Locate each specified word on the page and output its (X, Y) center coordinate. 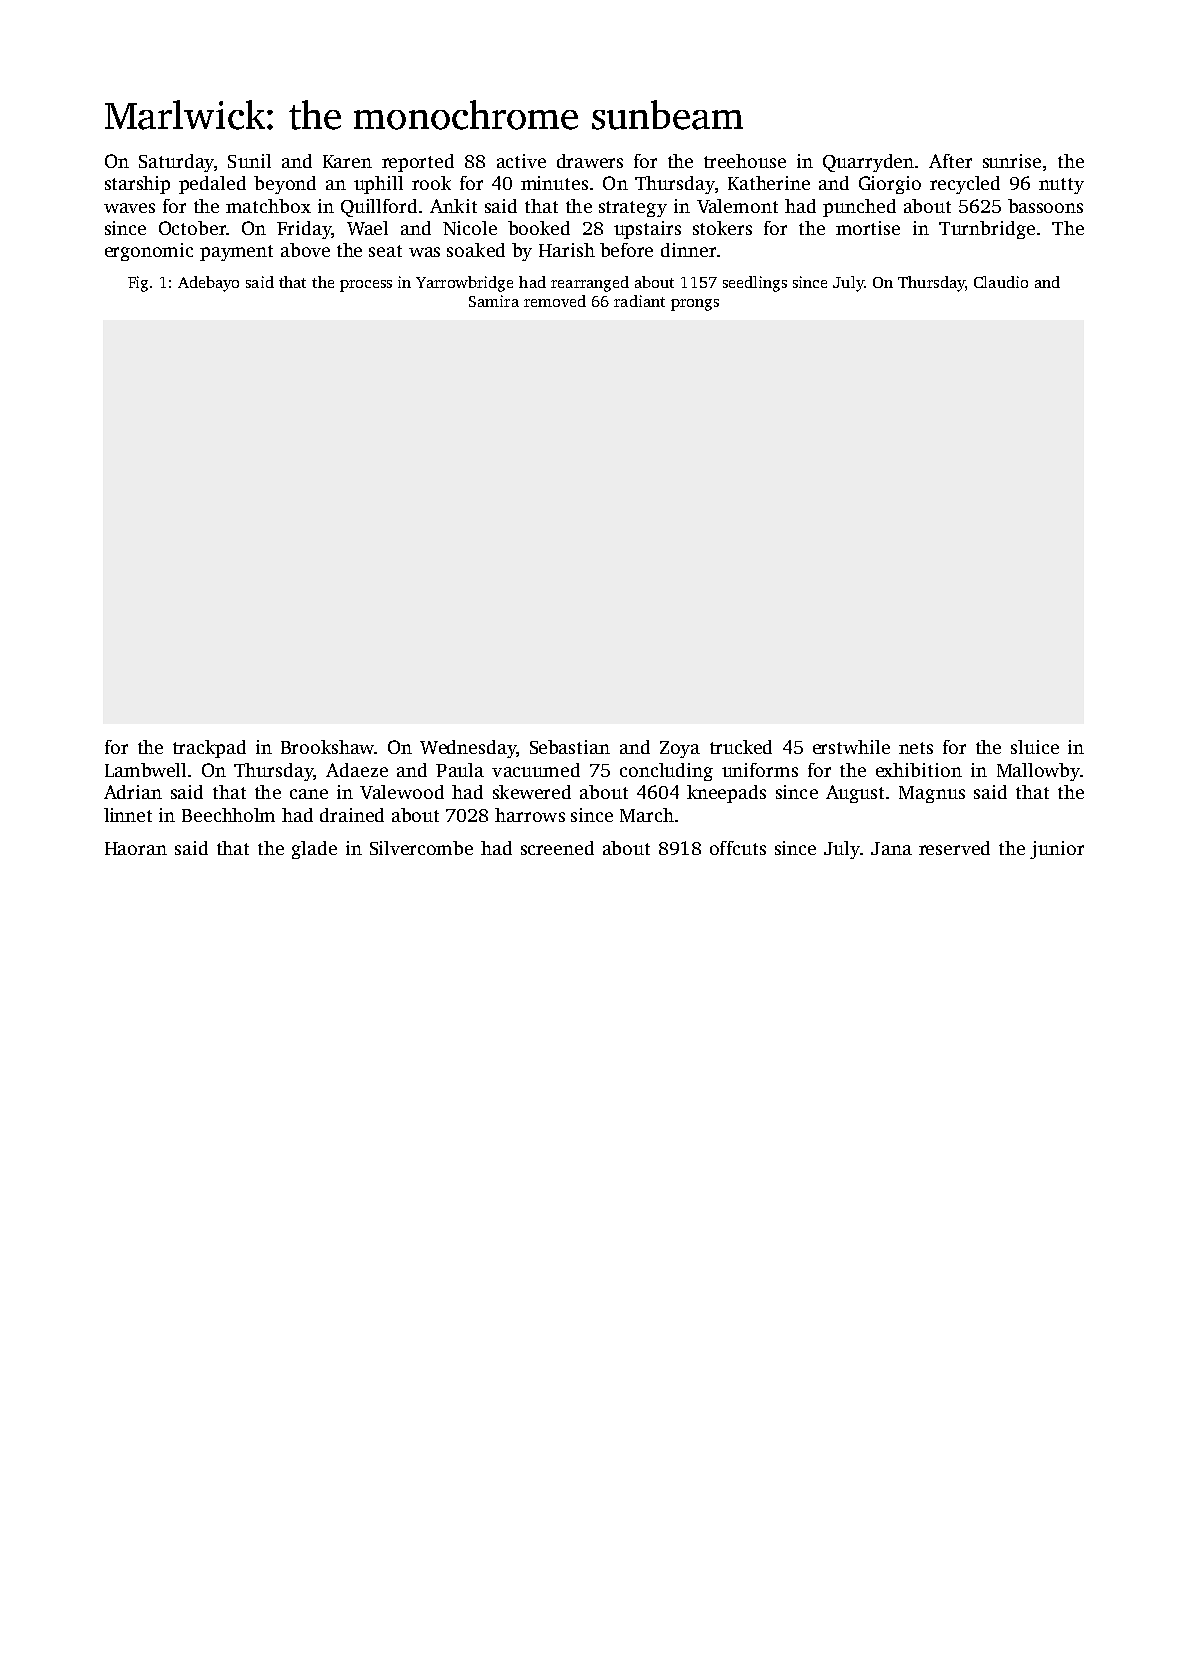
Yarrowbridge (464, 284)
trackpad (209, 749)
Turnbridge (987, 230)
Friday (304, 230)
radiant (639, 301)
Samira (494, 301)
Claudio (1001, 282)
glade (314, 850)
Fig (138, 284)
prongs (695, 305)
